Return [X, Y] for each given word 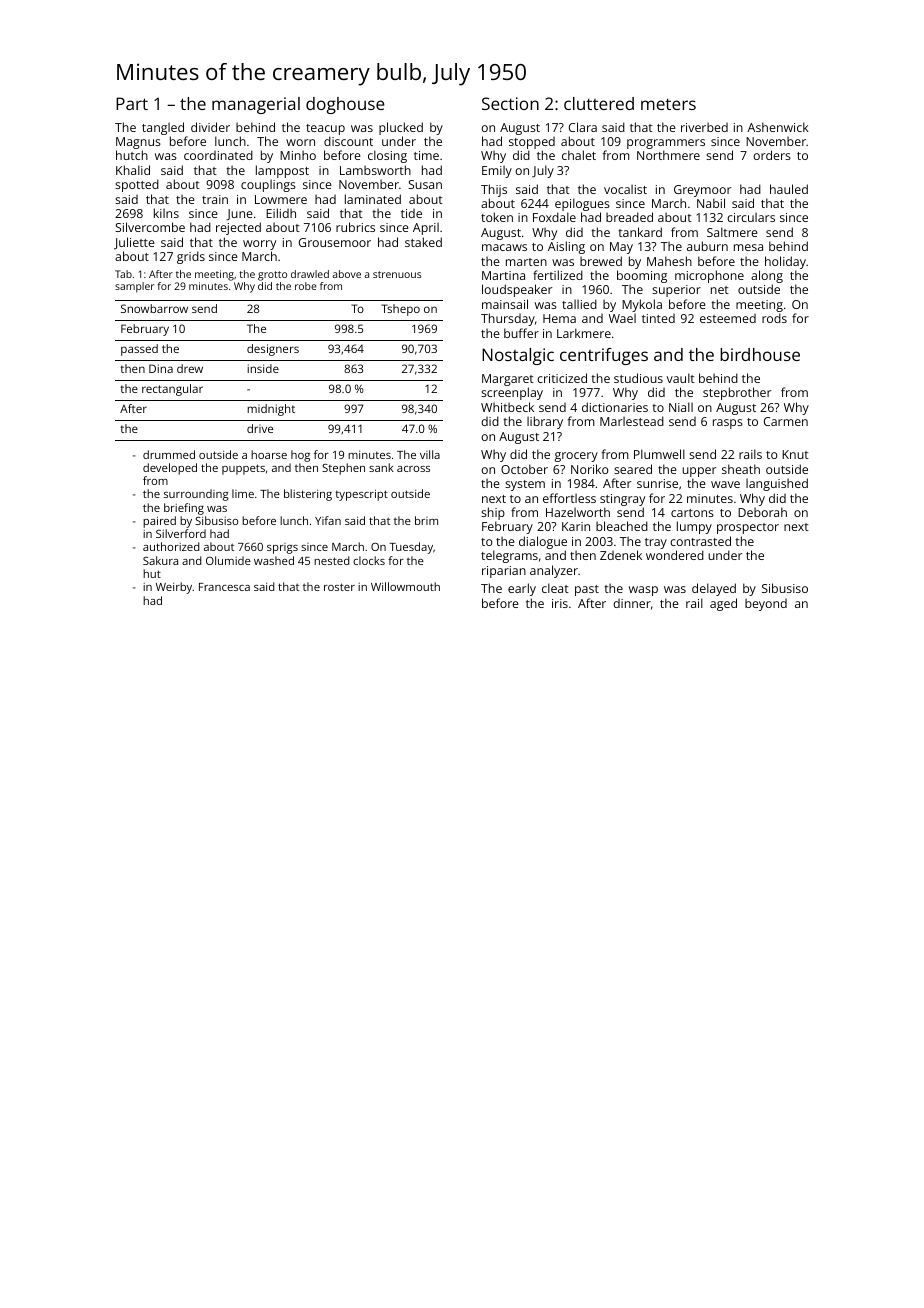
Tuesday [411, 548]
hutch [132, 155]
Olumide [228, 560]
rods [774, 318]
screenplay [512, 393]
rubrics [355, 227]
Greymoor [702, 191]
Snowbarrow [154, 308]
